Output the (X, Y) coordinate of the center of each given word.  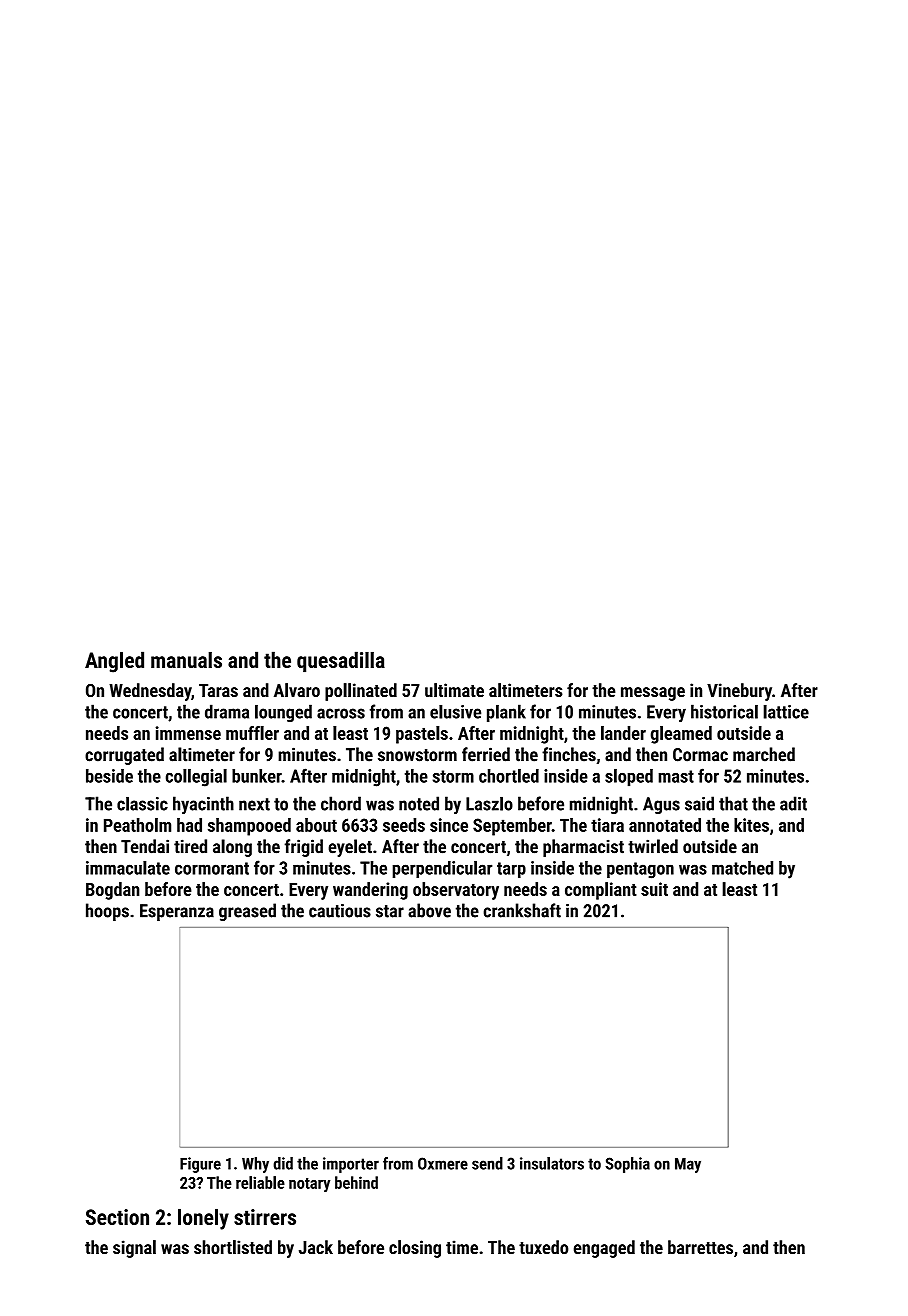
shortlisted (233, 1247)
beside (109, 776)
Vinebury (739, 692)
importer (351, 1165)
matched (742, 868)
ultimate (454, 690)
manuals (186, 659)
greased (247, 912)
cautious (340, 911)
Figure (200, 1165)
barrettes (700, 1247)
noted (419, 803)
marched (764, 754)
